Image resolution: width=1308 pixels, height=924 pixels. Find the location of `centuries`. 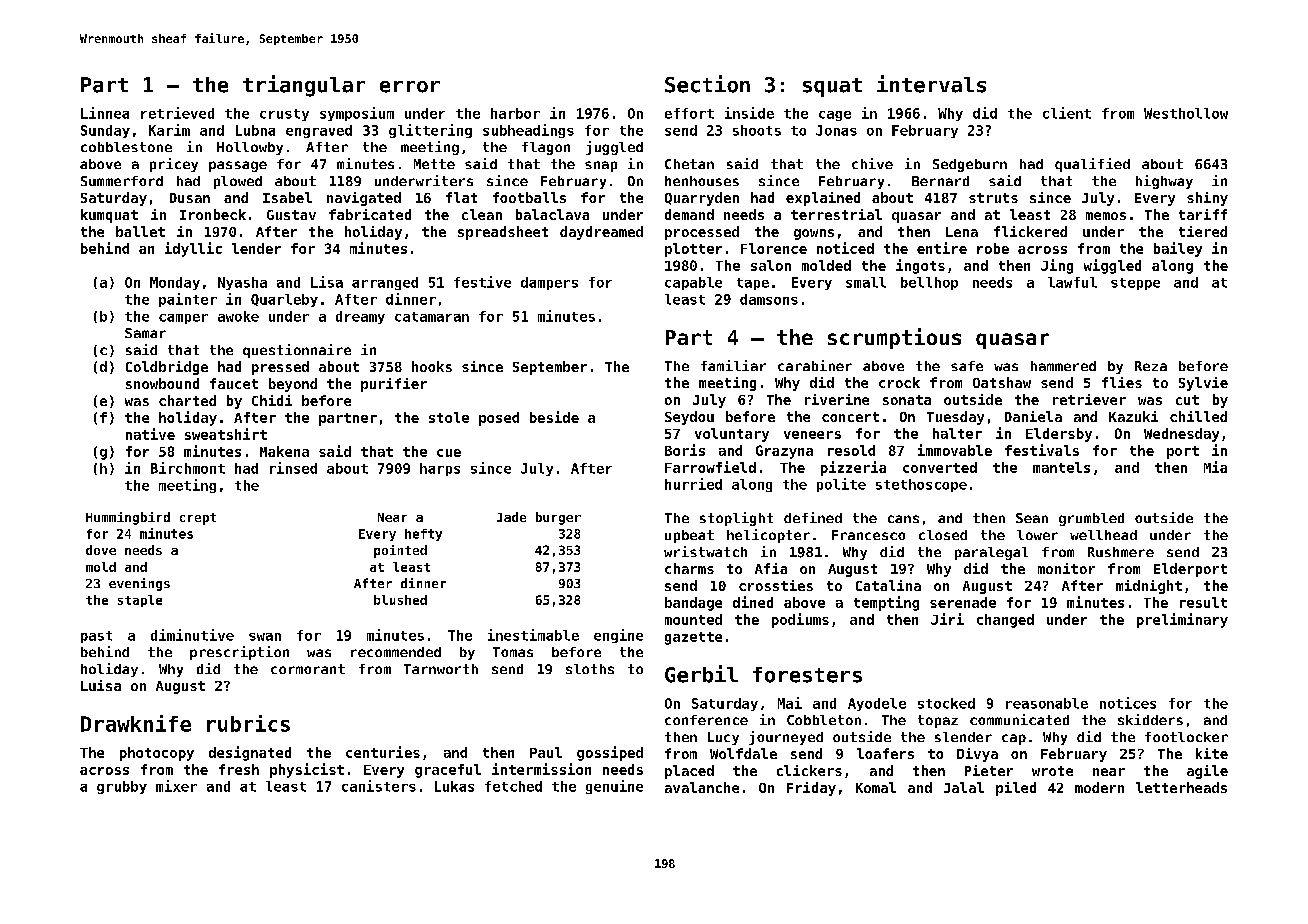

centuries is located at coordinates (383, 752).
